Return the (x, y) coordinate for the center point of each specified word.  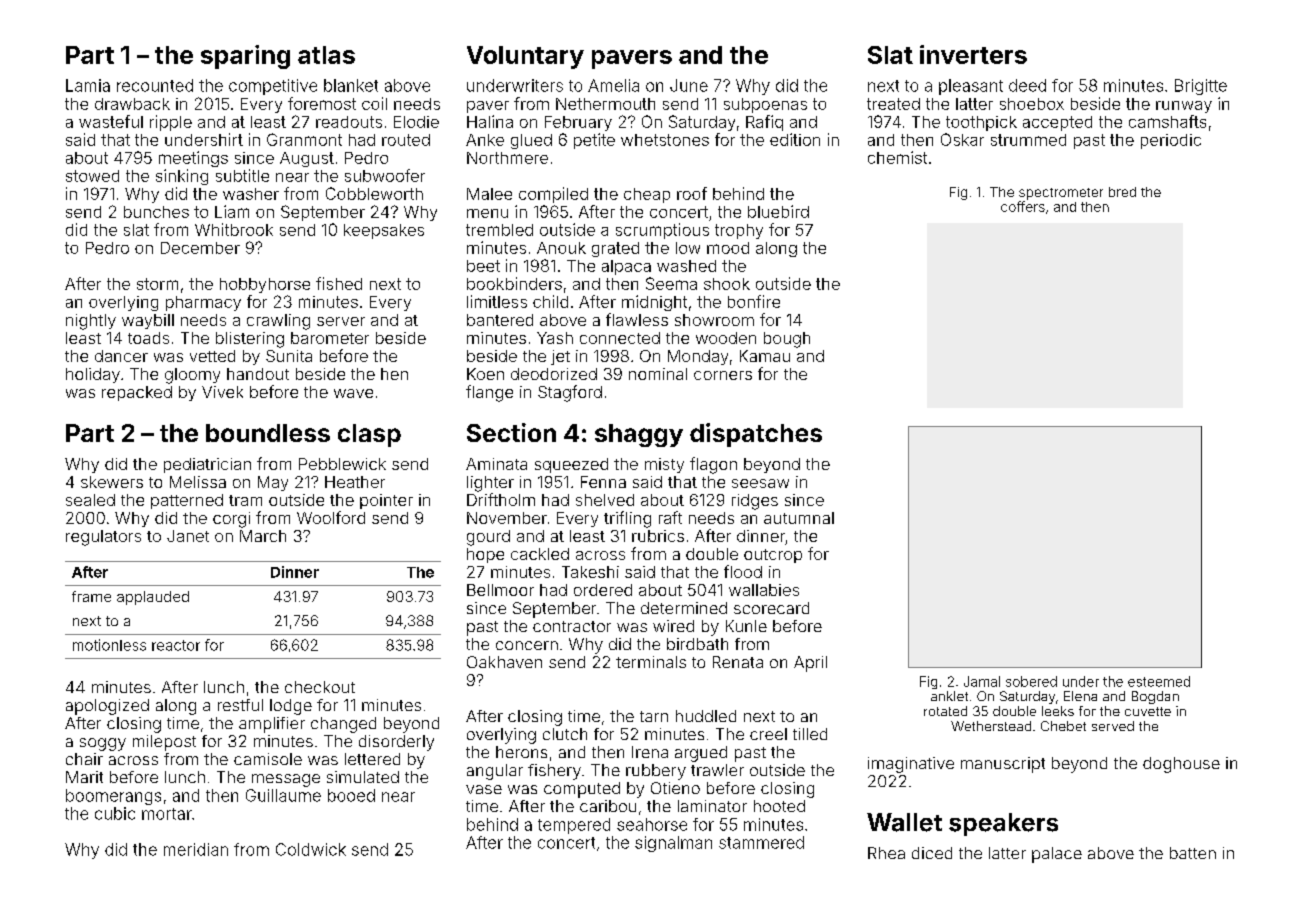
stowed (92, 176)
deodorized (554, 374)
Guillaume (283, 795)
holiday (93, 375)
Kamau (765, 356)
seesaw (760, 483)
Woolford (331, 517)
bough (787, 340)
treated (893, 104)
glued (531, 141)
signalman (673, 844)
